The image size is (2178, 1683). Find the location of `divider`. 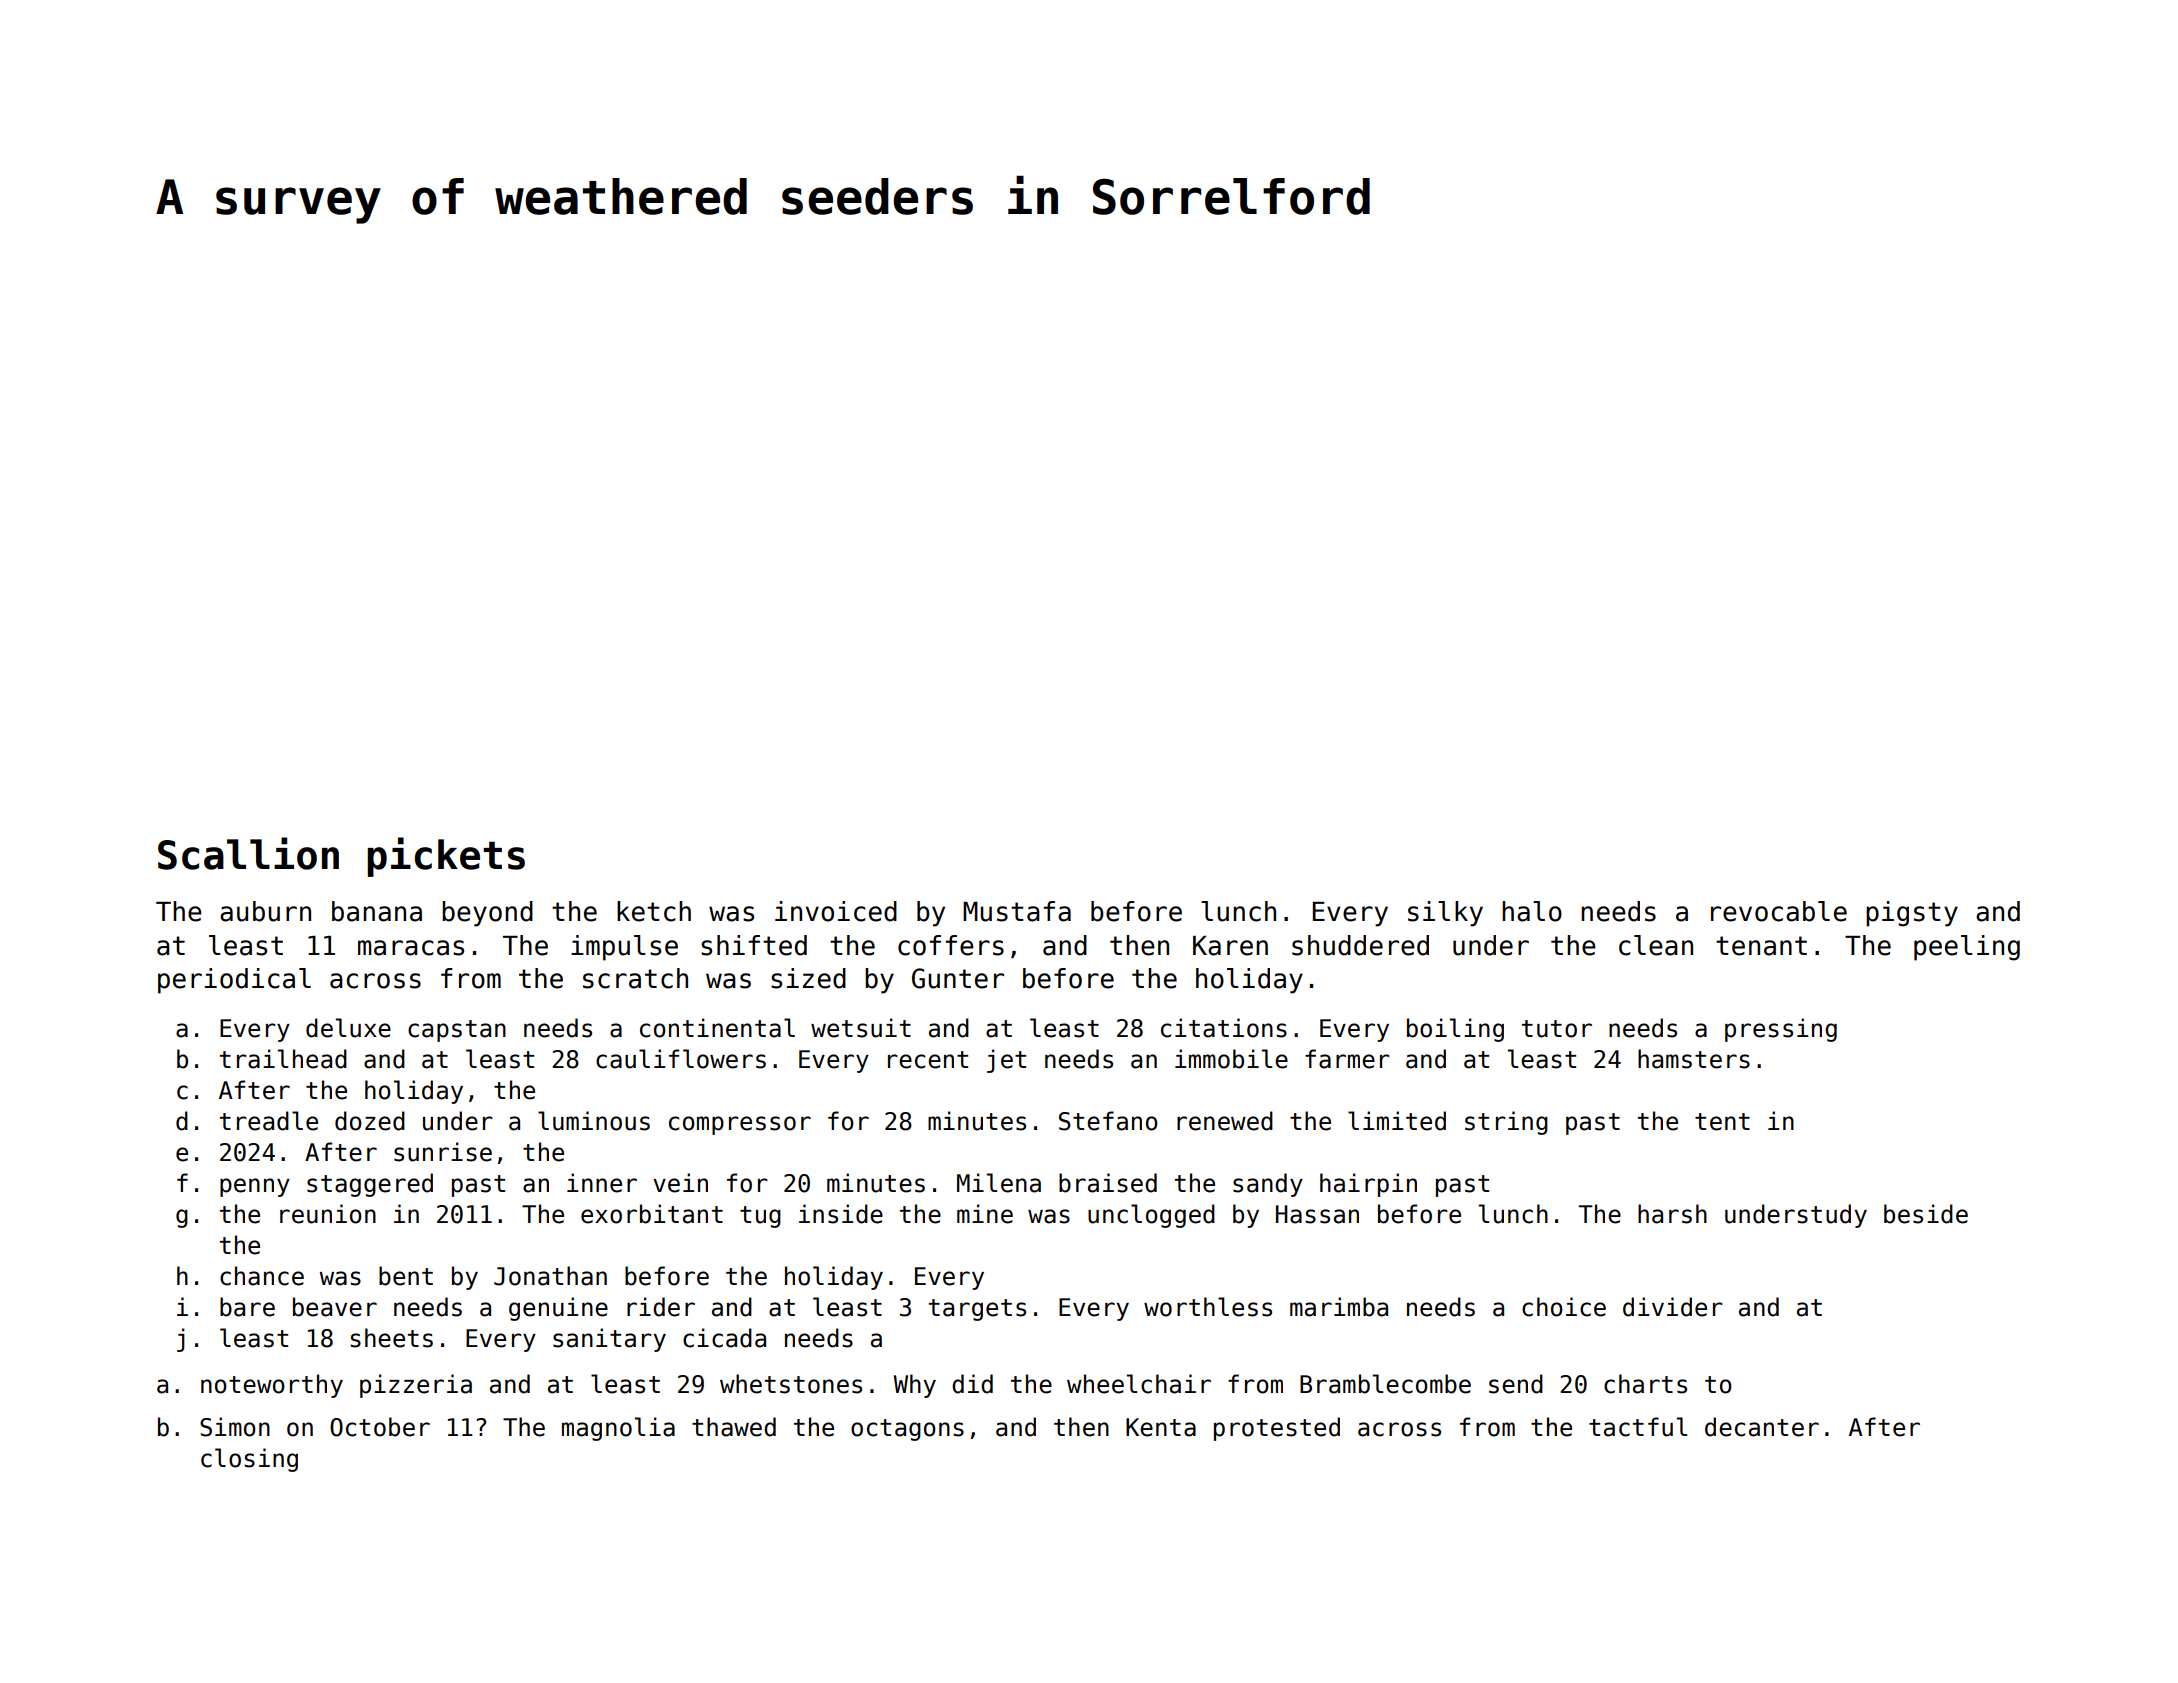

divider is located at coordinates (1673, 1307).
